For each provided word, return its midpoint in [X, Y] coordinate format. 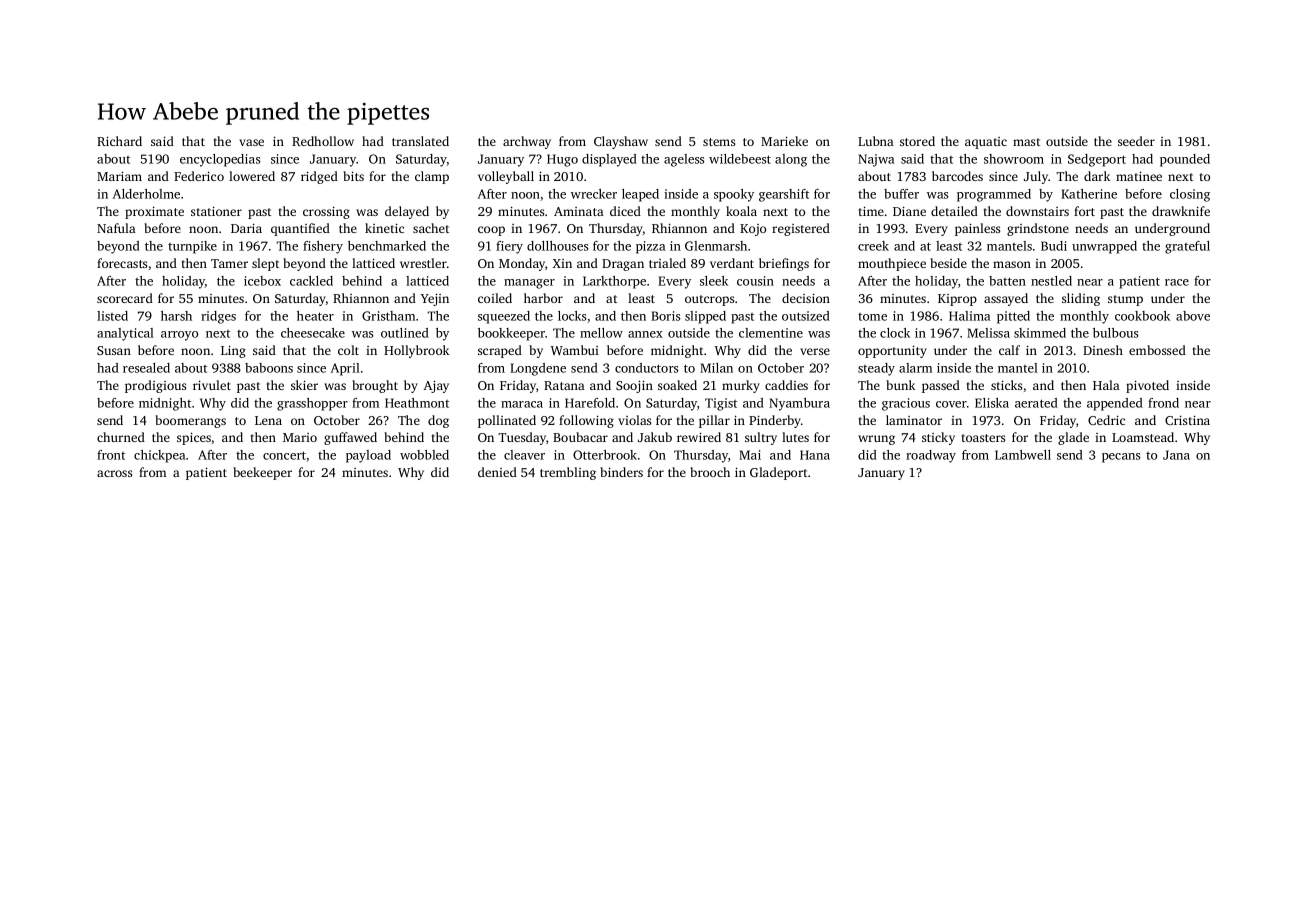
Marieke [784, 141]
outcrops [709, 300]
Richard [119, 141]
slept [265, 264]
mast [1026, 142]
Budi [1054, 246]
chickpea [160, 456]
